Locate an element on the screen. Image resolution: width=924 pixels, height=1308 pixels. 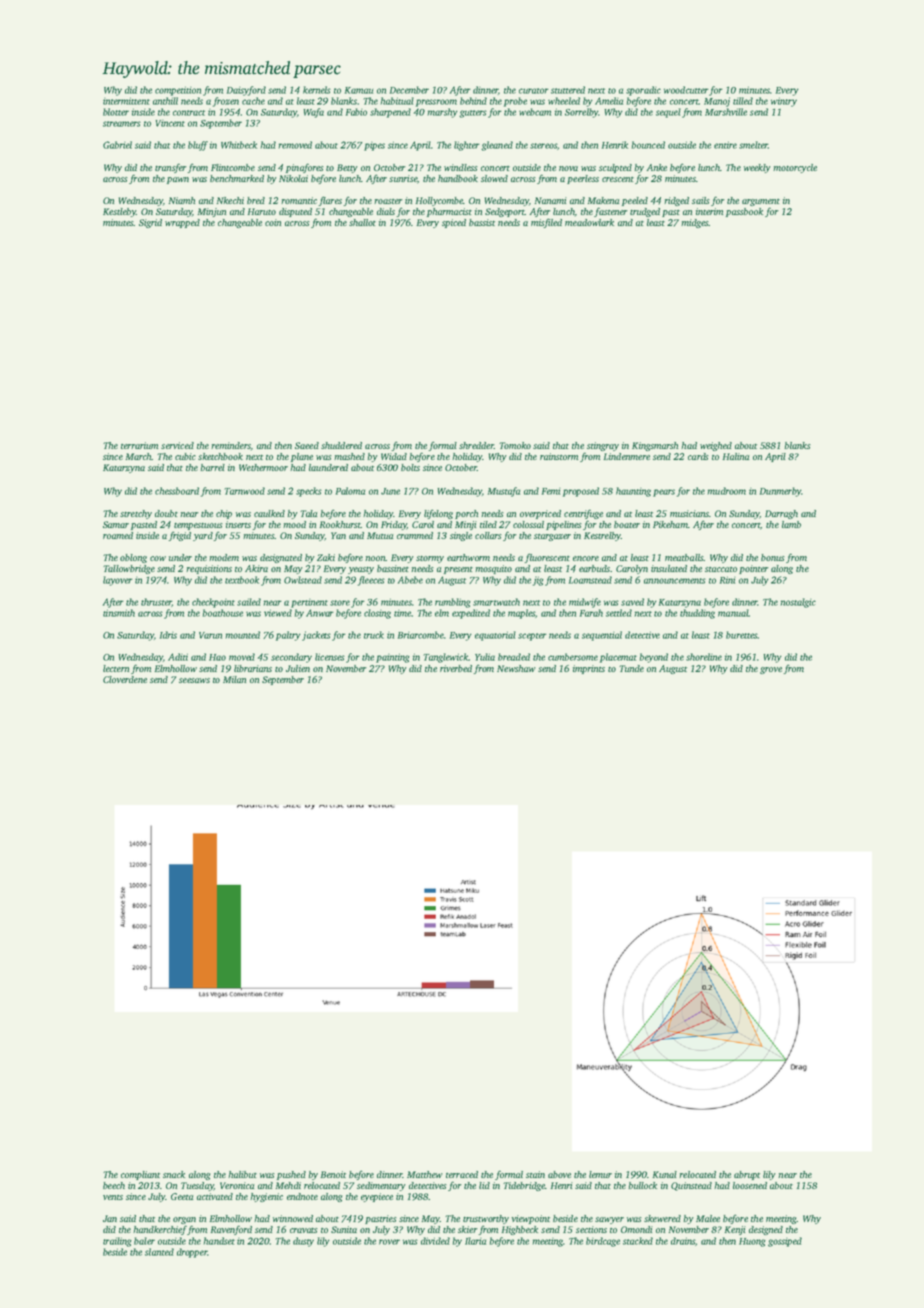
serviced is located at coordinates (177, 445).
